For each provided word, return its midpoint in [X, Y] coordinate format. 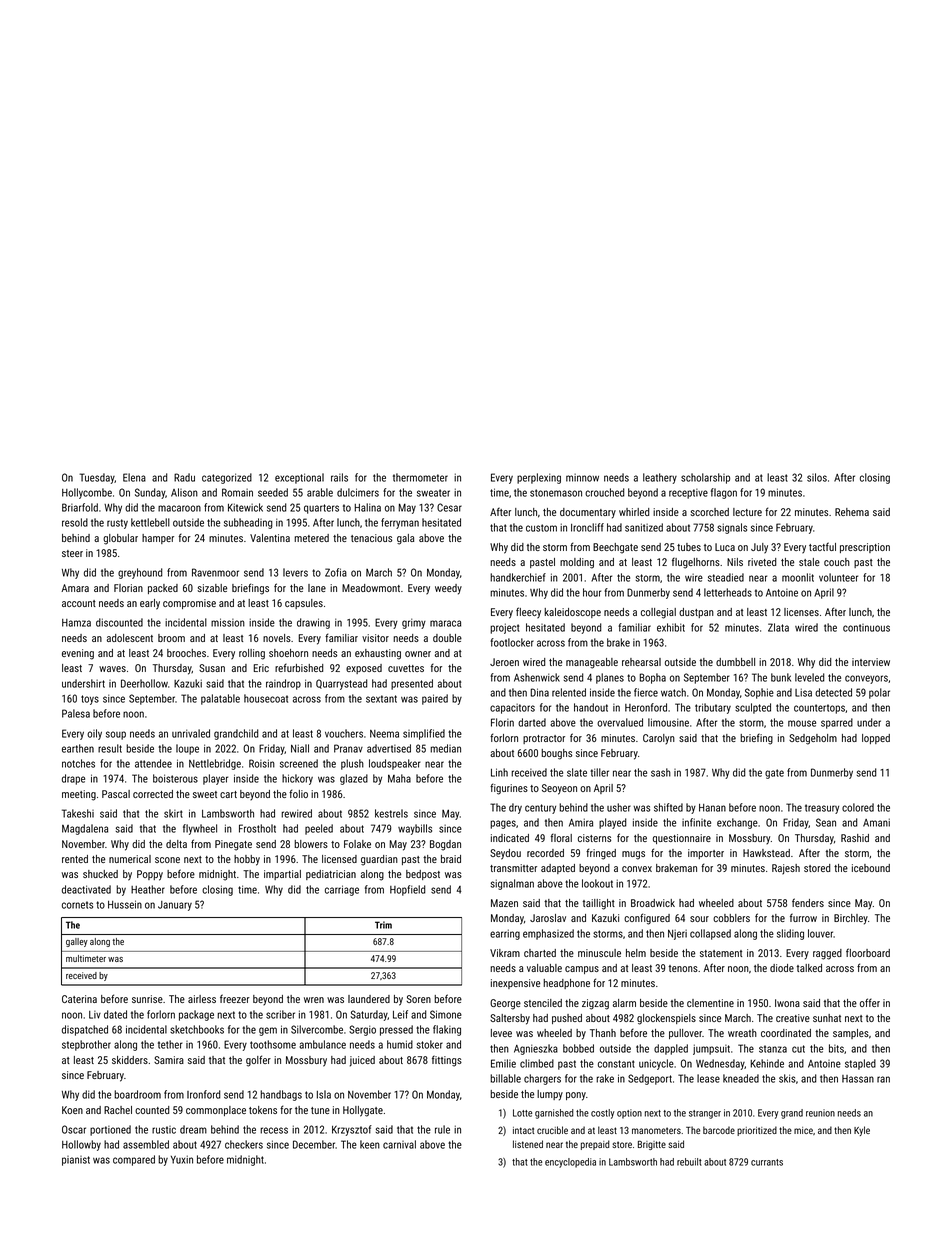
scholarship [705, 478]
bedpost [423, 875]
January [175, 906]
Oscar [74, 1129]
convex [637, 869]
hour [592, 592]
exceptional [299, 478]
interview [871, 662]
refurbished [299, 667]
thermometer [420, 477]
